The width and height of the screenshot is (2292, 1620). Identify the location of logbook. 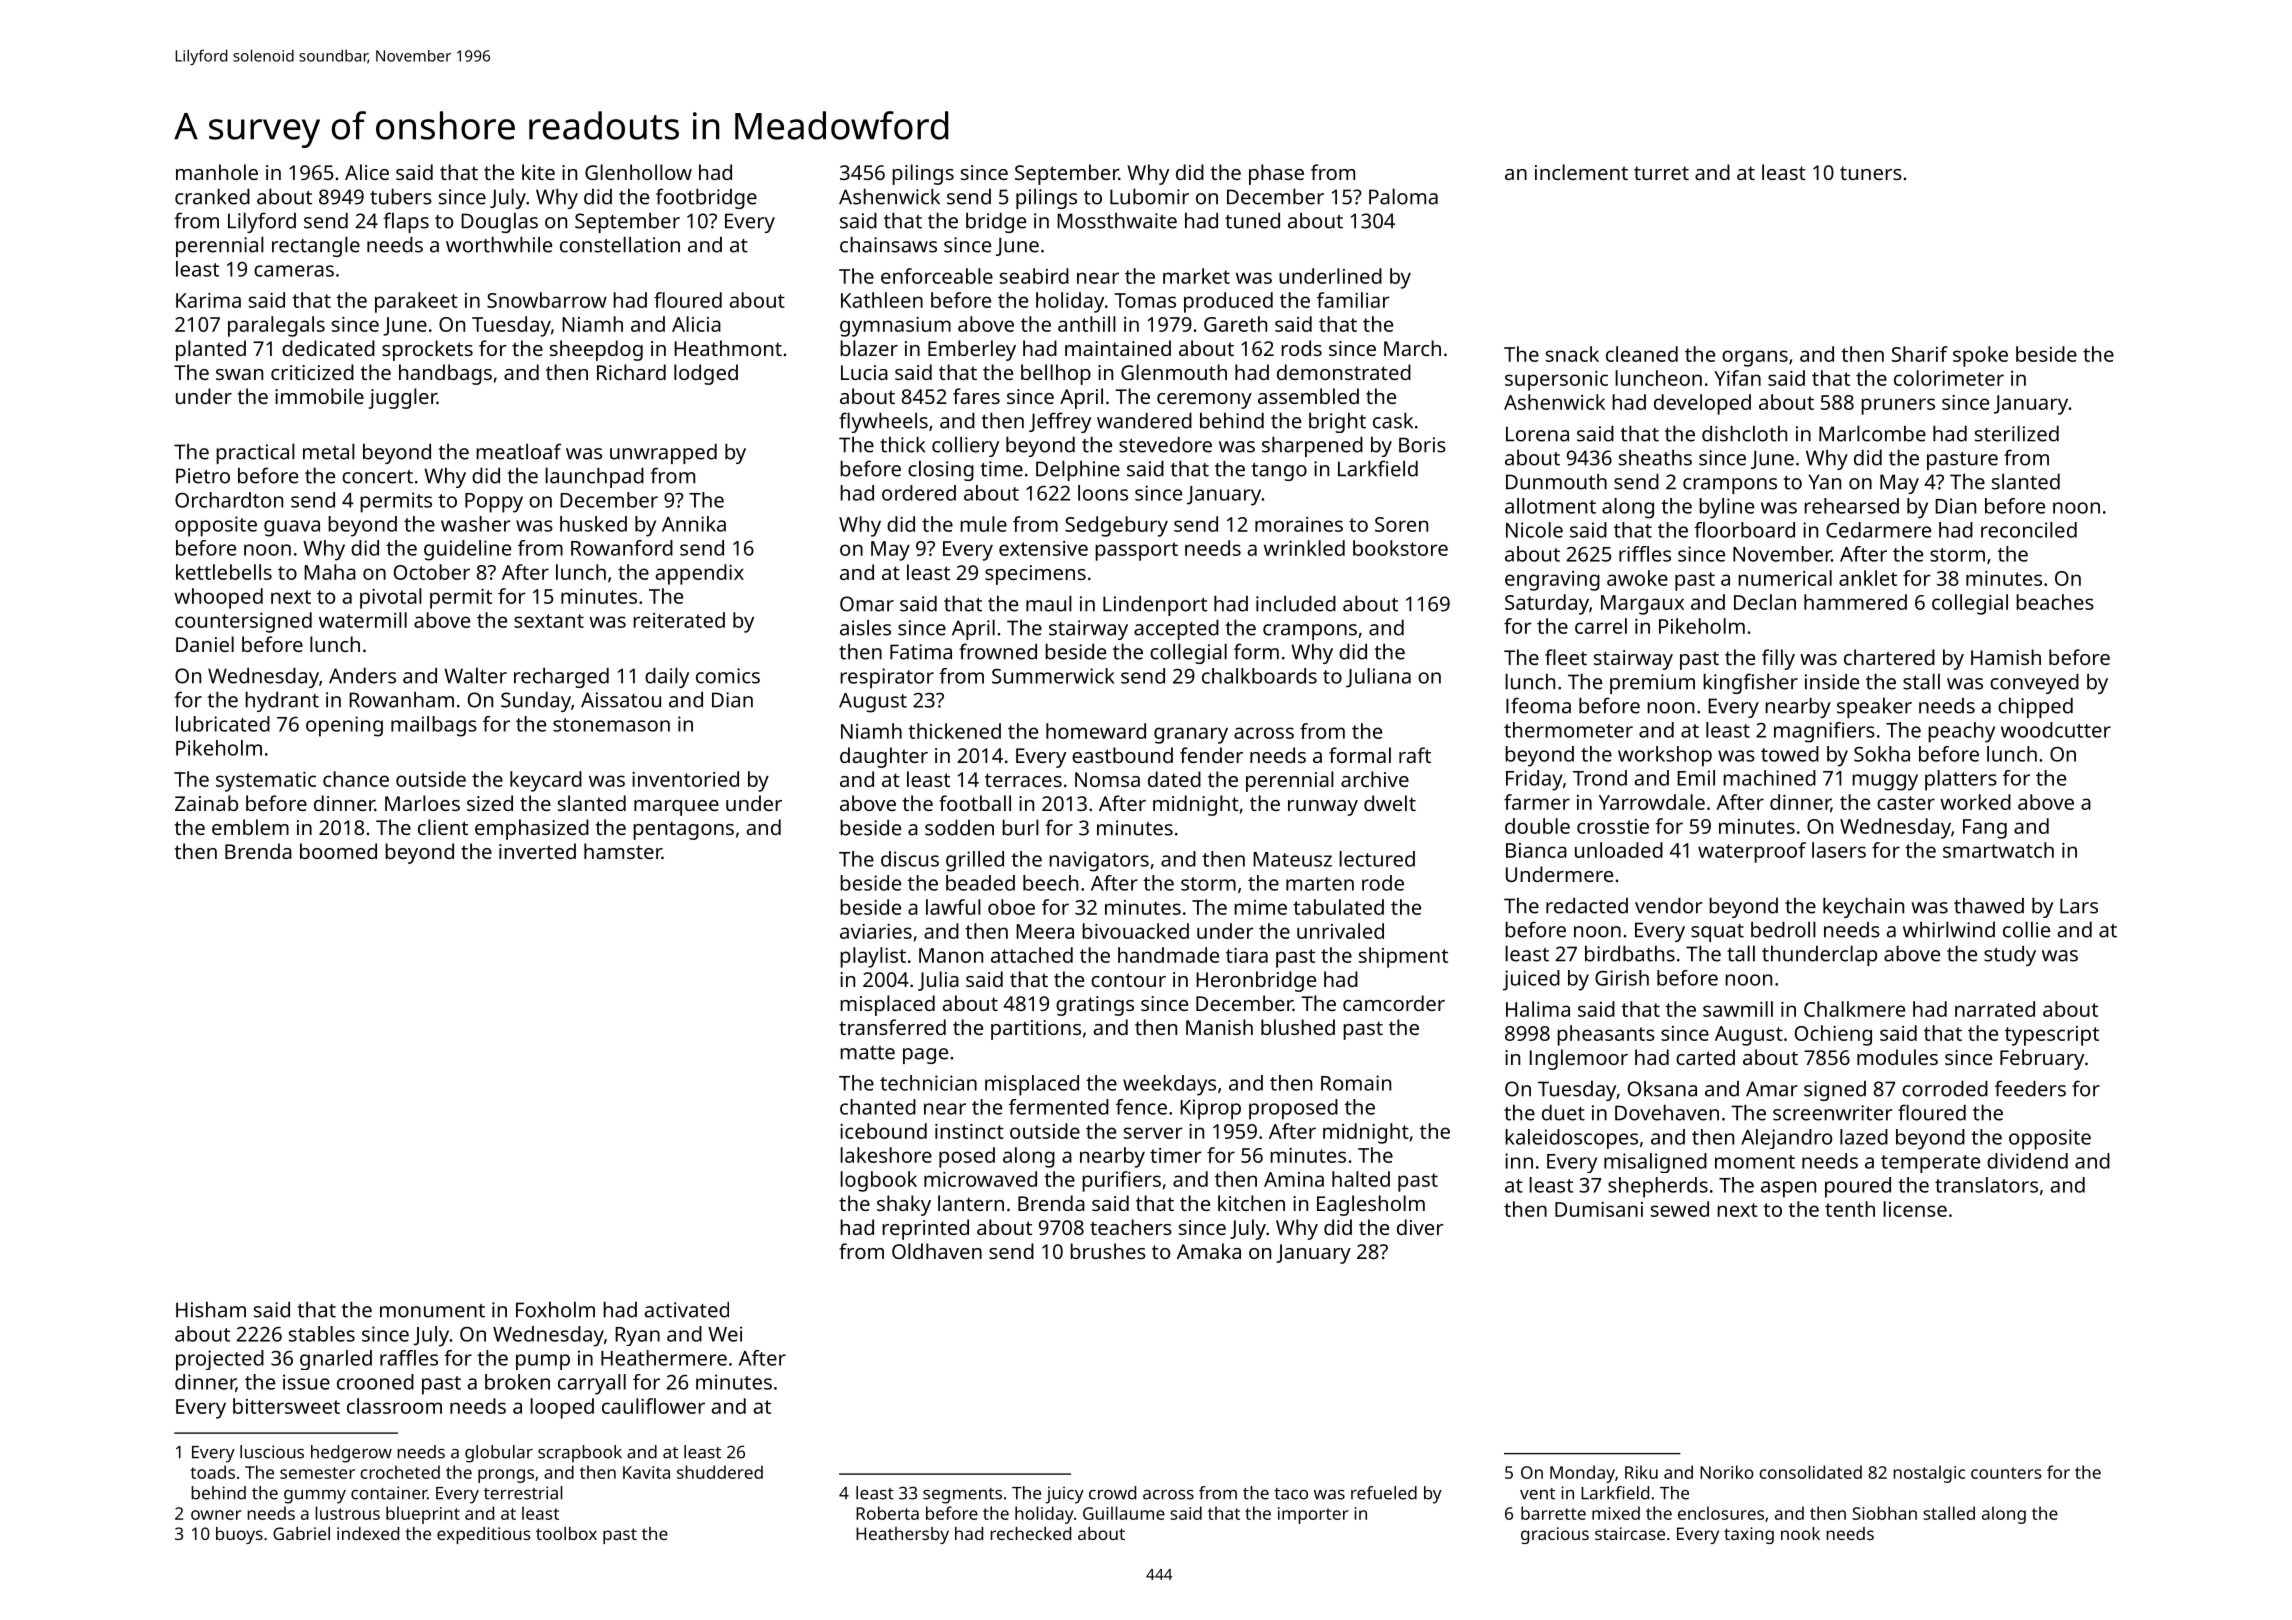
(878, 1181).
